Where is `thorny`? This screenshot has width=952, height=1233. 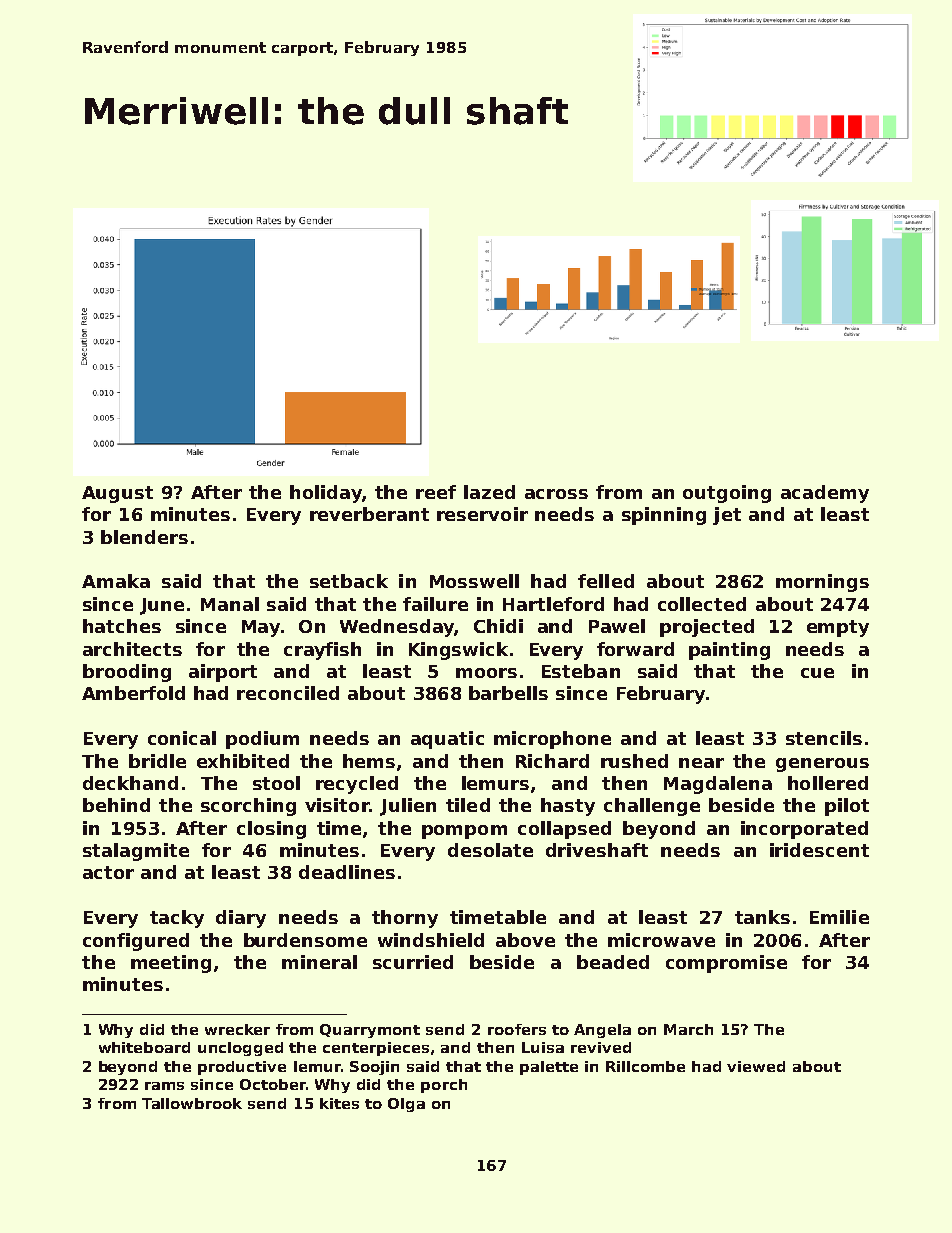
thorny is located at coordinates (405, 919).
